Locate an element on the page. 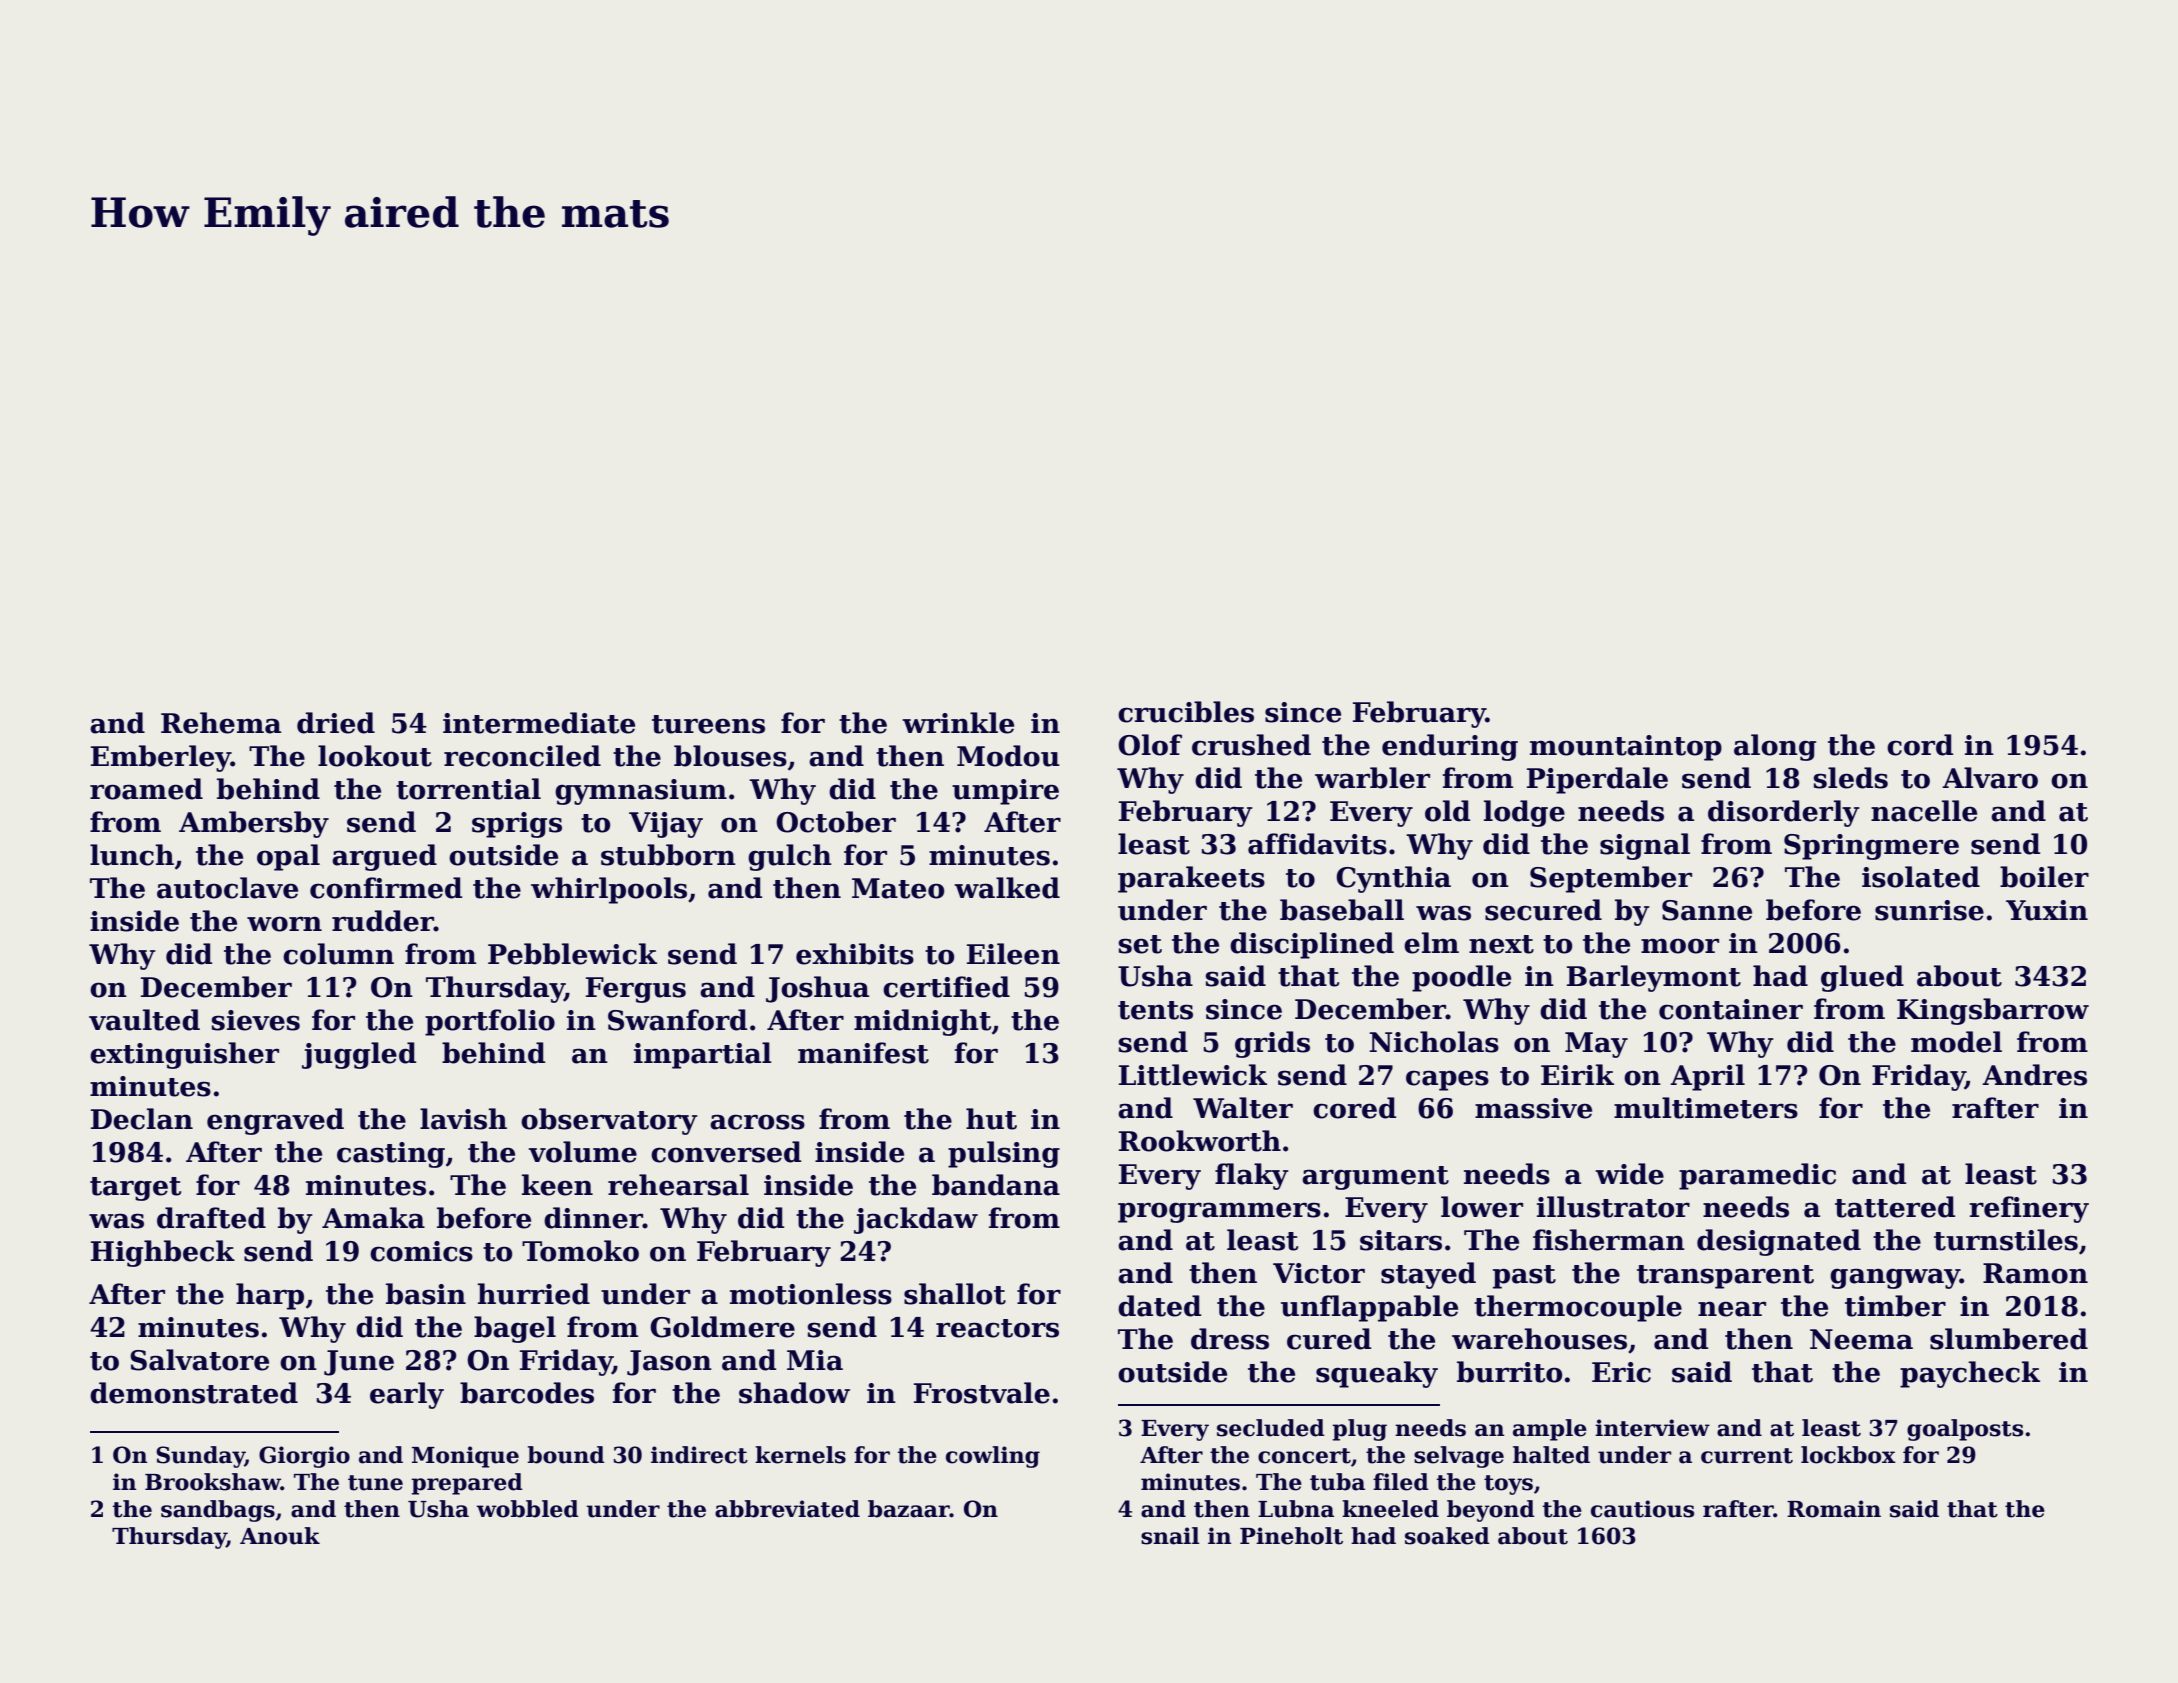 The height and width of the page is (1683, 2178). unflappable is located at coordinates (1369, 1308).
